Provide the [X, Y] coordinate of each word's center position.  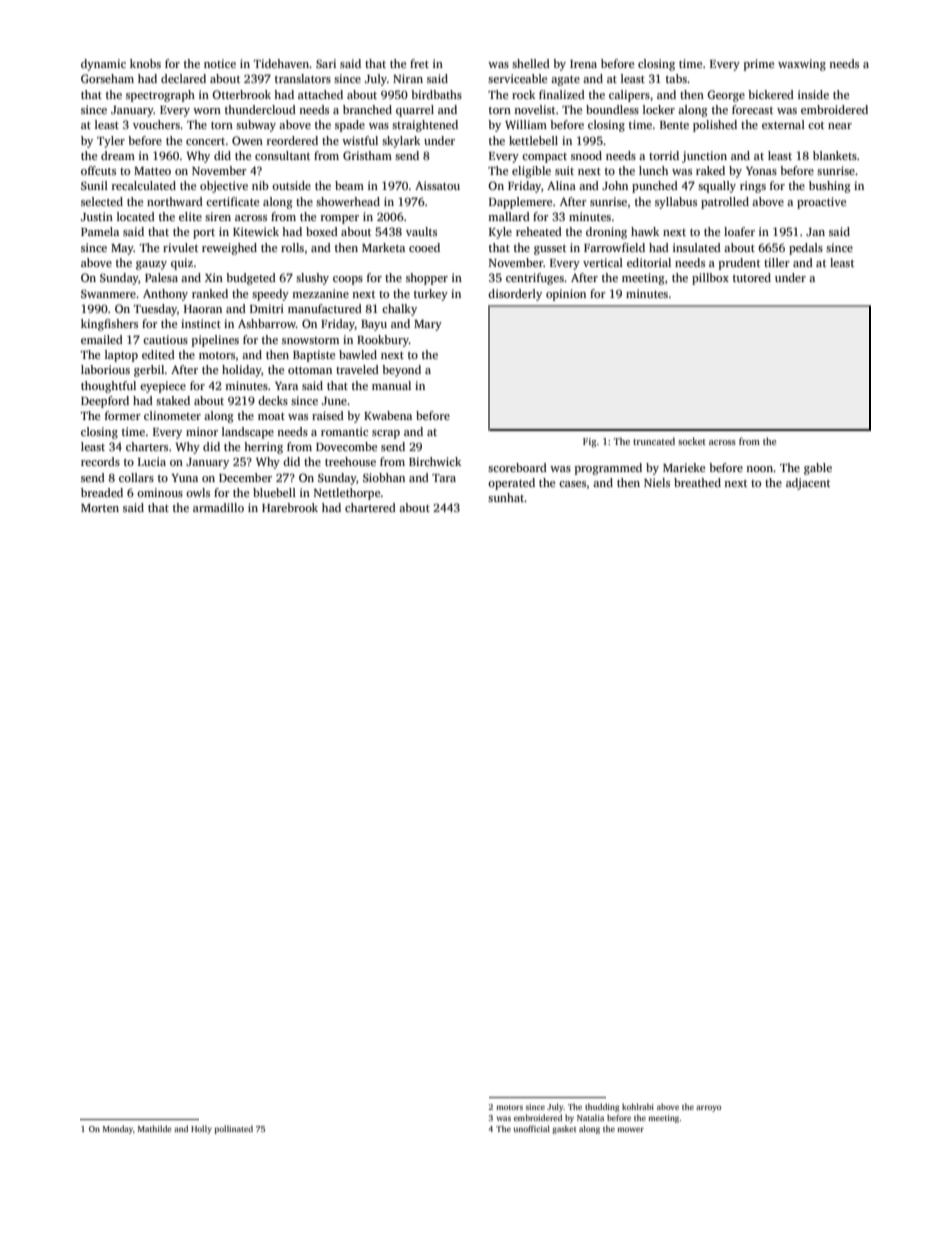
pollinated [233, 1129]
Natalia [590, 1117]
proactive [821, 203]
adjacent [808, 484]
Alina [561, 185]
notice [220, 63]
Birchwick [435, 461]
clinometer [172, 415]
